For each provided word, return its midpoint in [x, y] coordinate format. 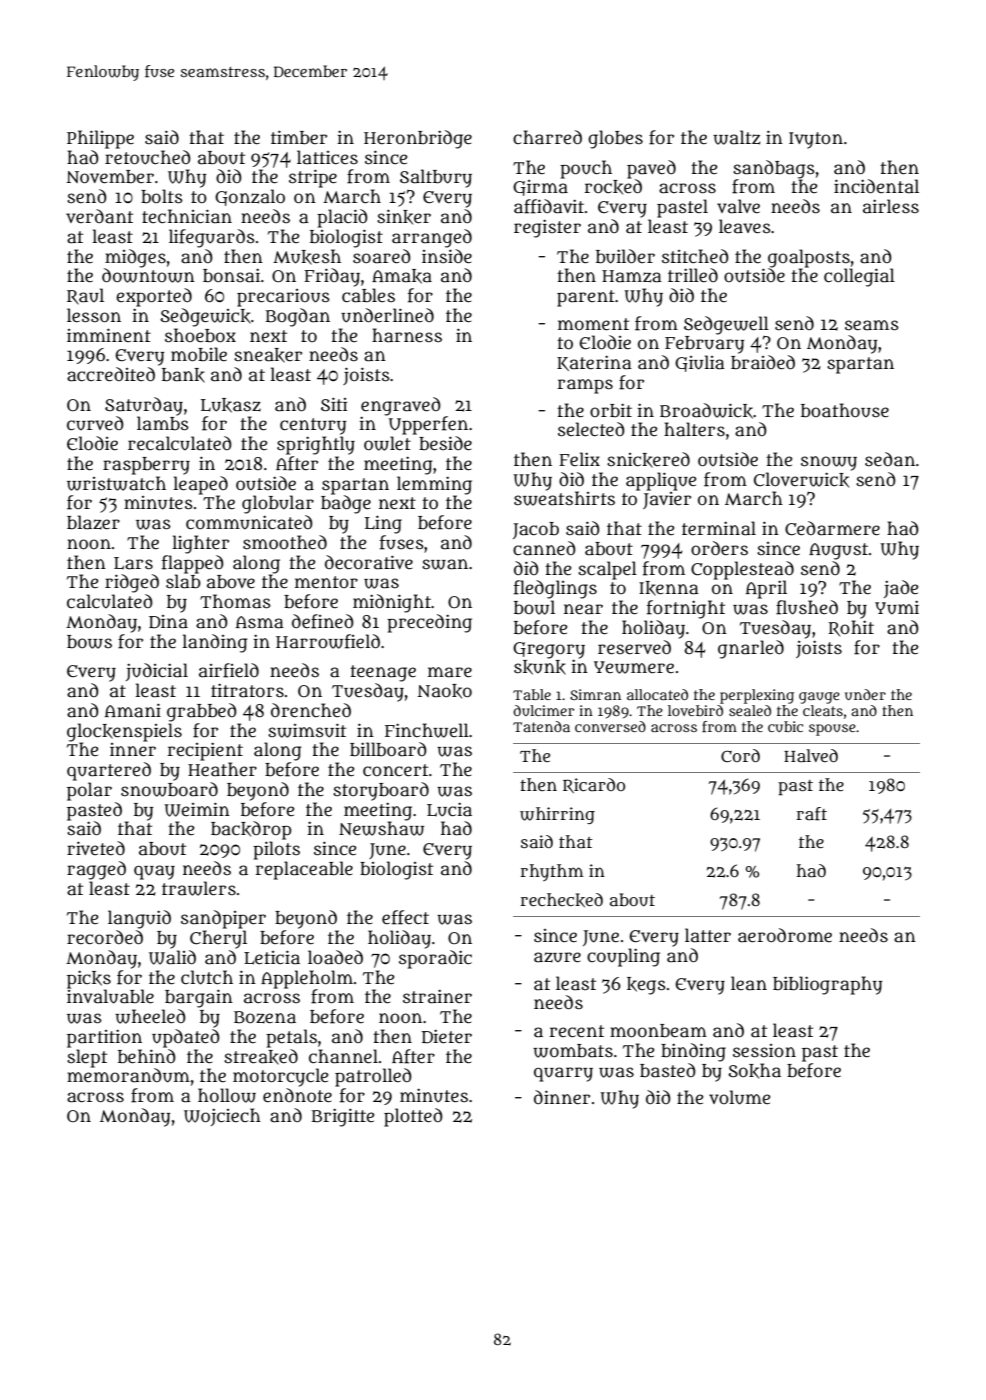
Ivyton [816, 140]
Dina [168, 622]
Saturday [144, 406]
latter [708, 935]
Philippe [100, 139]
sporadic [435, 959]
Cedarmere [832, 528]
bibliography [827, 985]
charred [547, 137]
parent [586, 298]
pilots [276, 850]
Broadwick [706, 411]
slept [87, 1058]
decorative [369, 562]
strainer [437, 996]
